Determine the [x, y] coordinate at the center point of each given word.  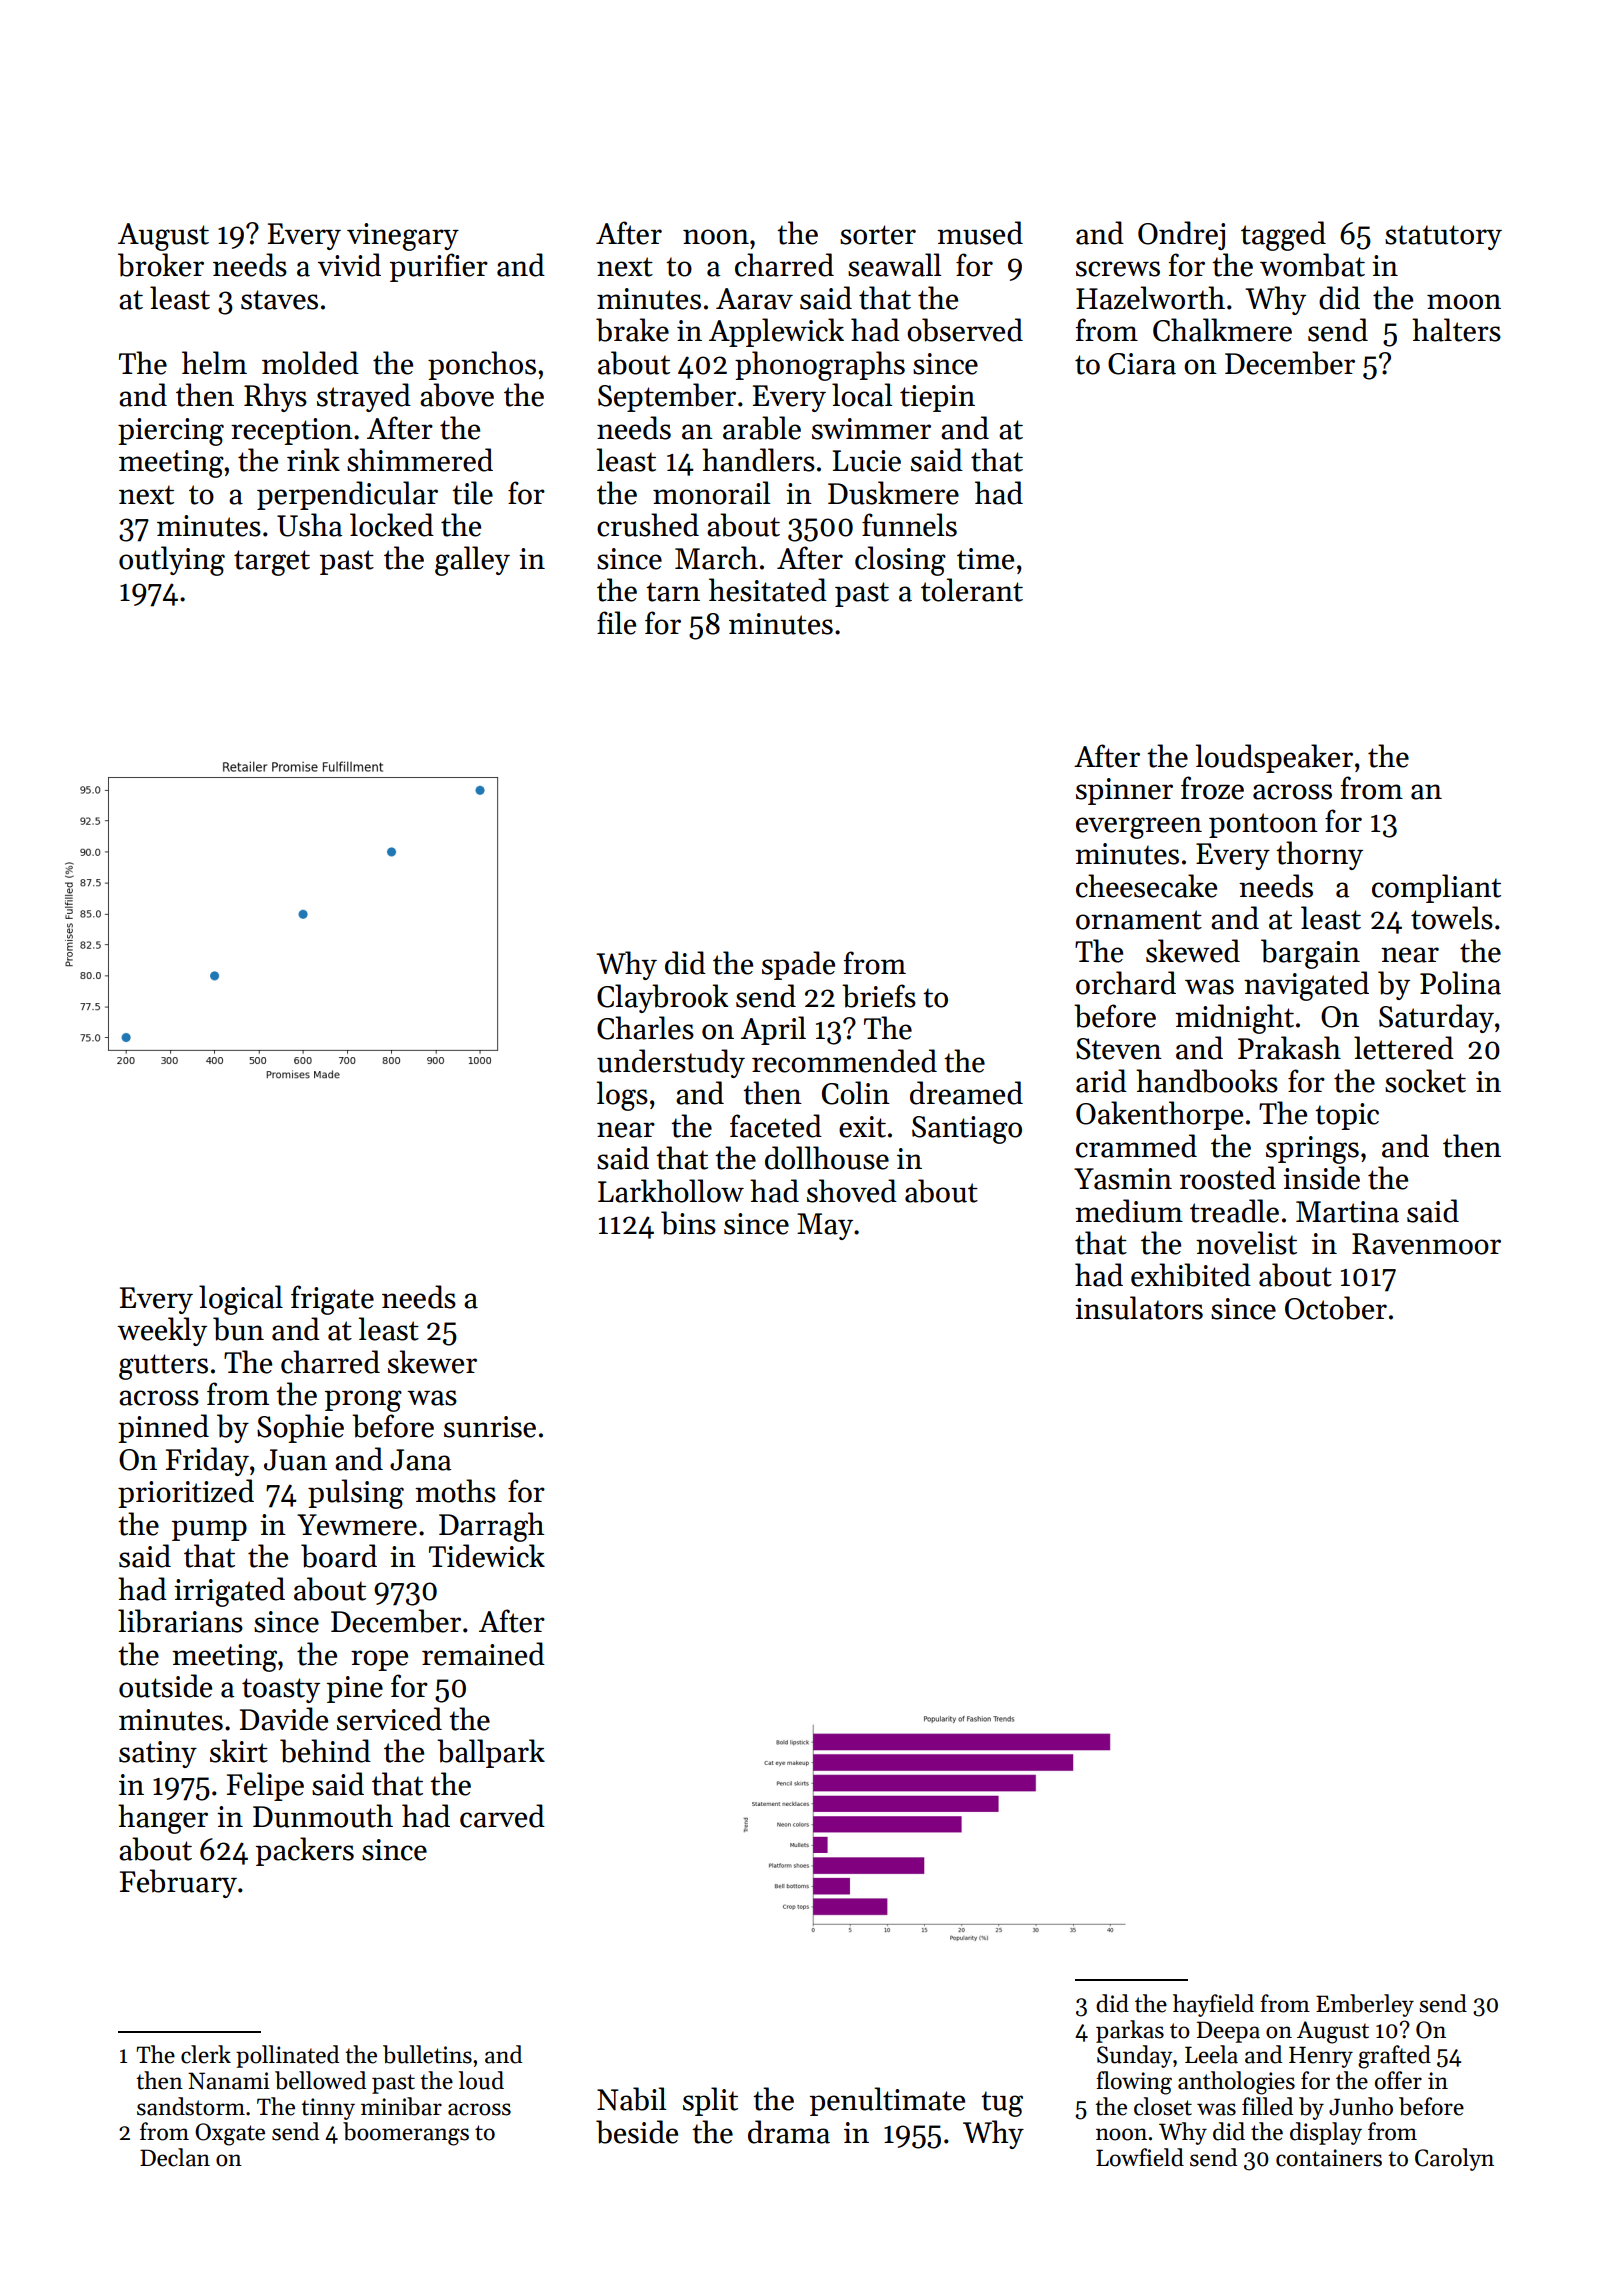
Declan [175, 2157]
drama [789, 2132]
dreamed [966, 1093]
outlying [172, 561]
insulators [1139, 1308]
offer [1398, 2080]
